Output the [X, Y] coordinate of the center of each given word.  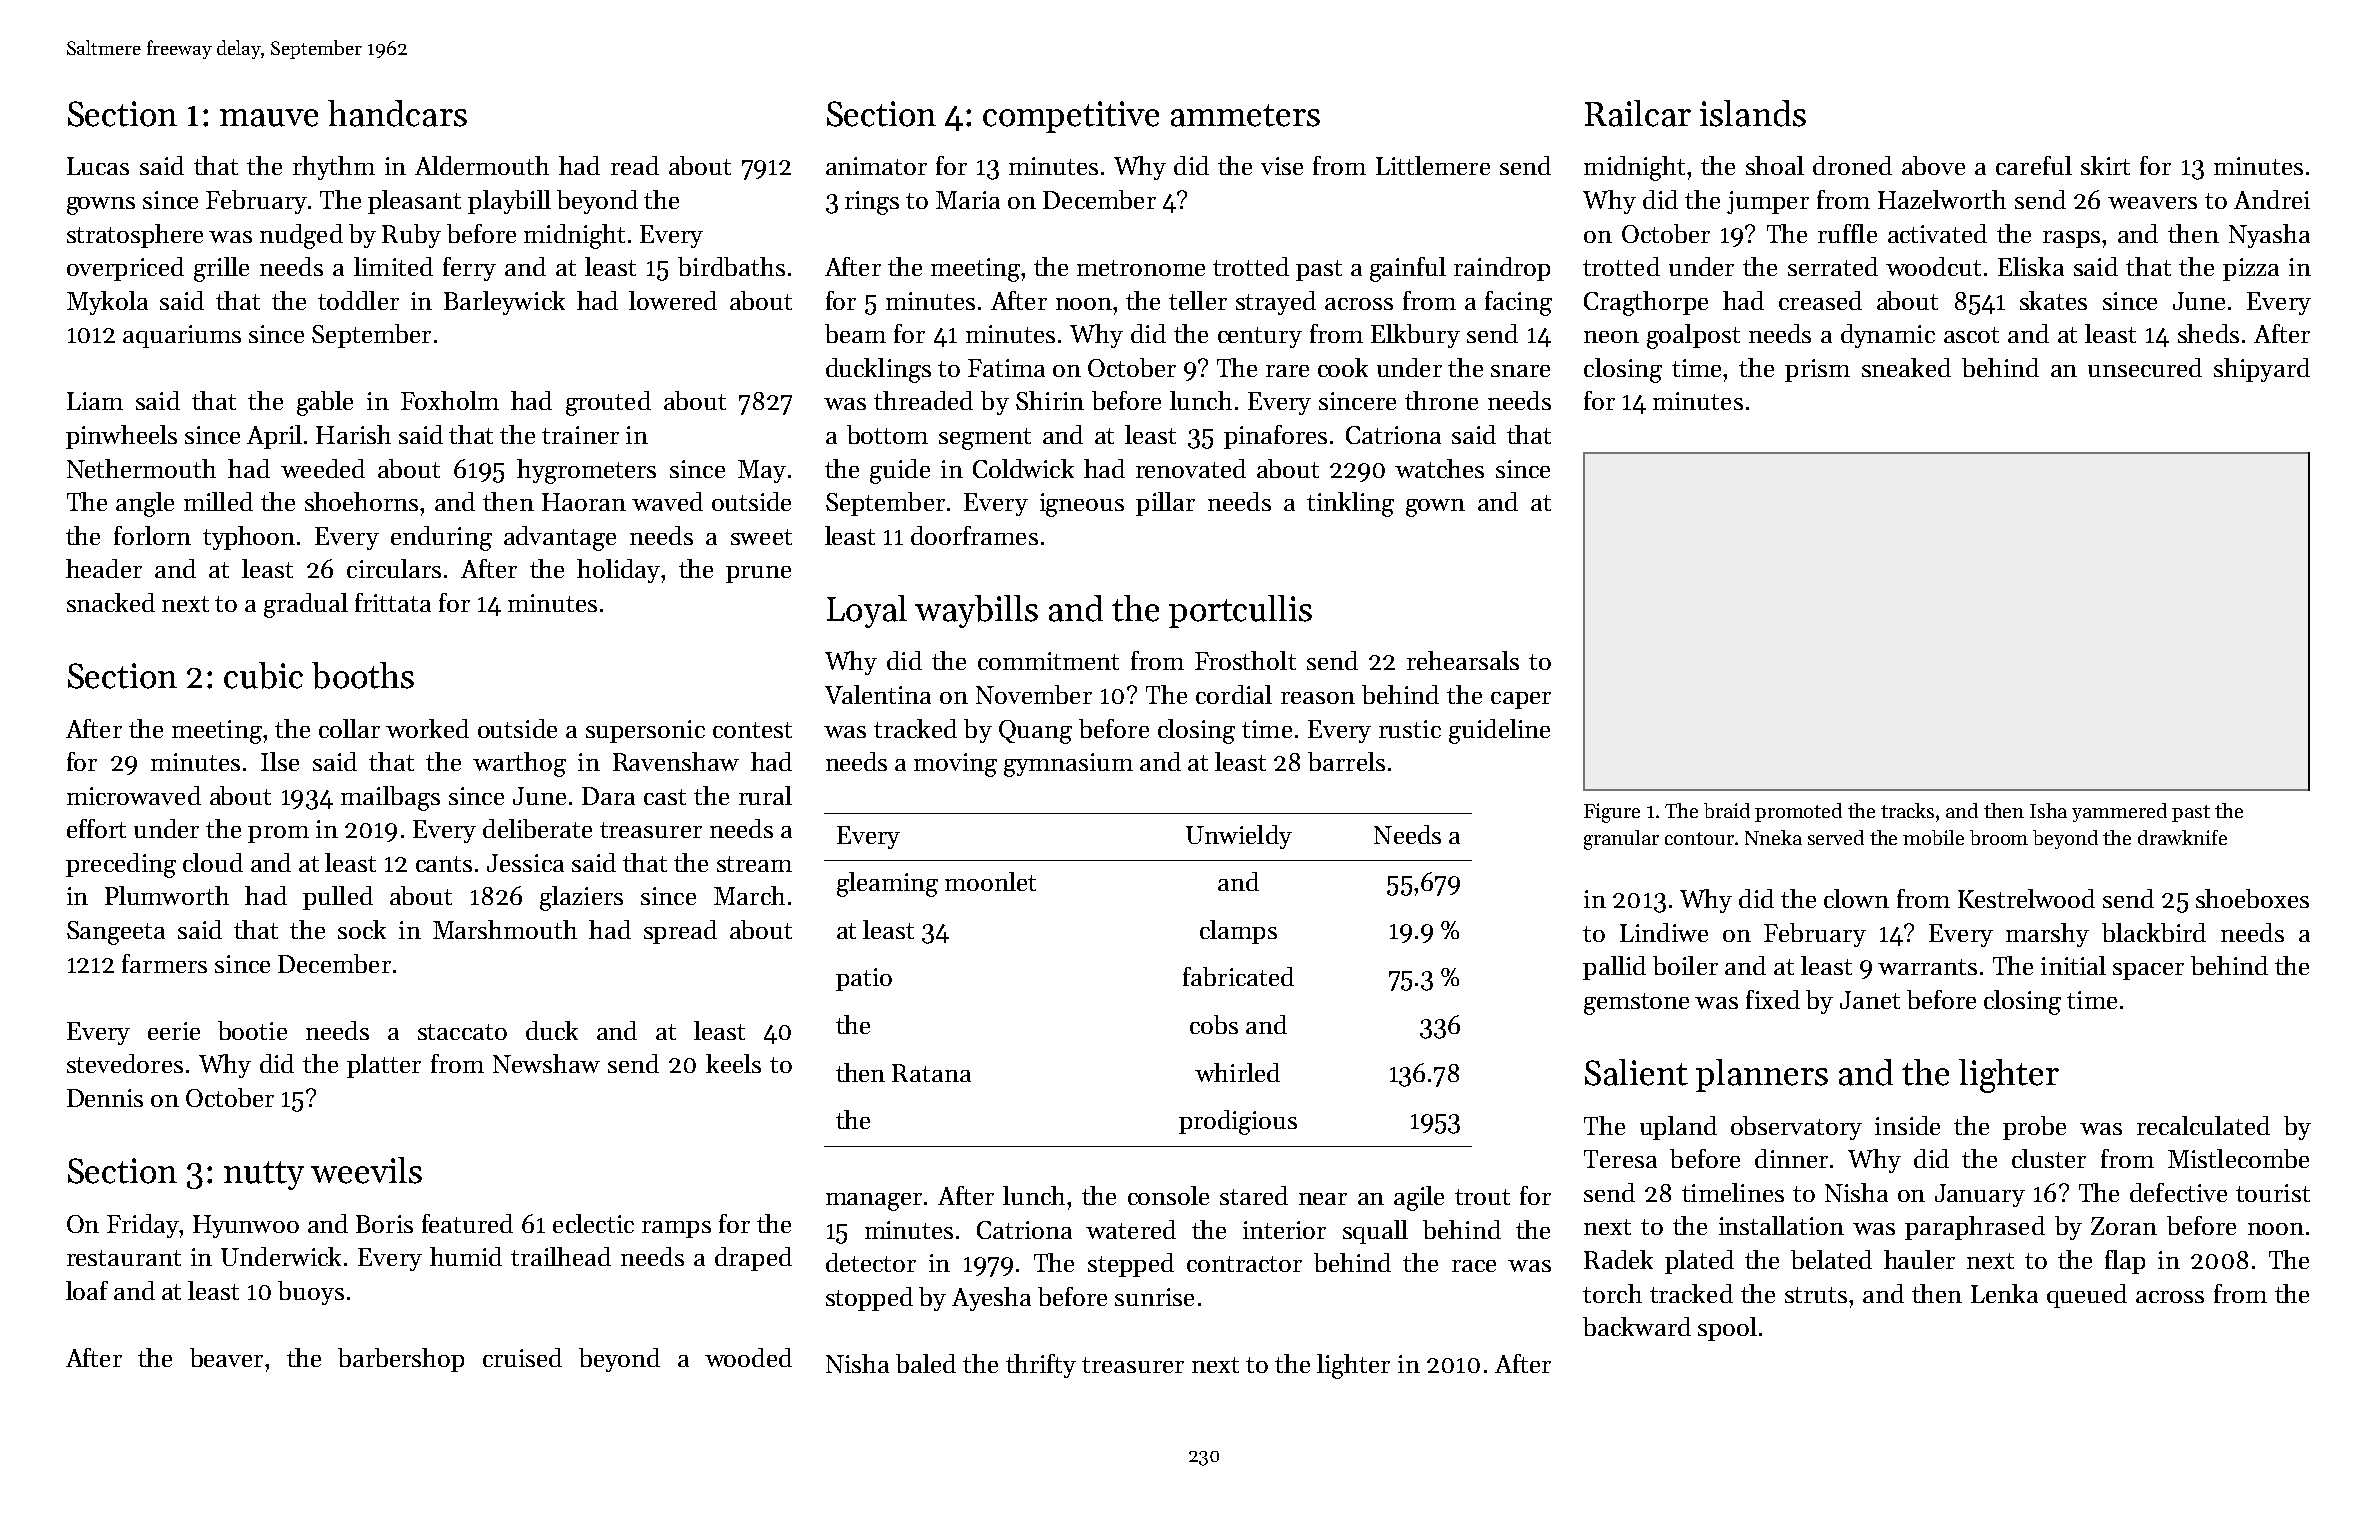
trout [1482, 1197]
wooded [748, 1357]
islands [1753, 113]
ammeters [1245, 115]
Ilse [280, 761]
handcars [397, 113]
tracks [1907, 810]
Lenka [2004, 1293]
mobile [1933, 837]
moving [955, 765]
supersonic [645, 731]
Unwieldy [1239, 837]
